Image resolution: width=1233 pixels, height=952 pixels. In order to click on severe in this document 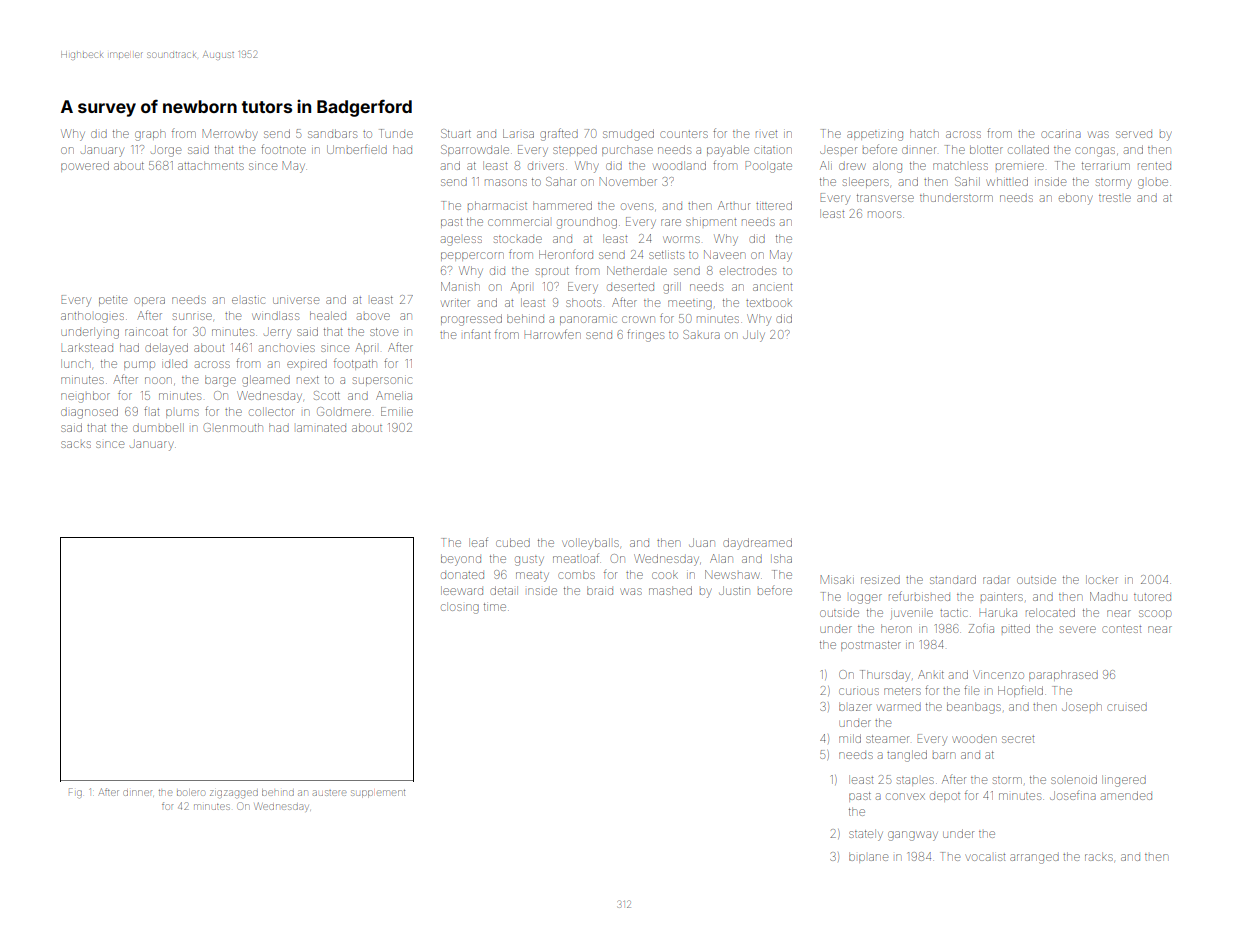, I will do `click(1078, 629)`.
